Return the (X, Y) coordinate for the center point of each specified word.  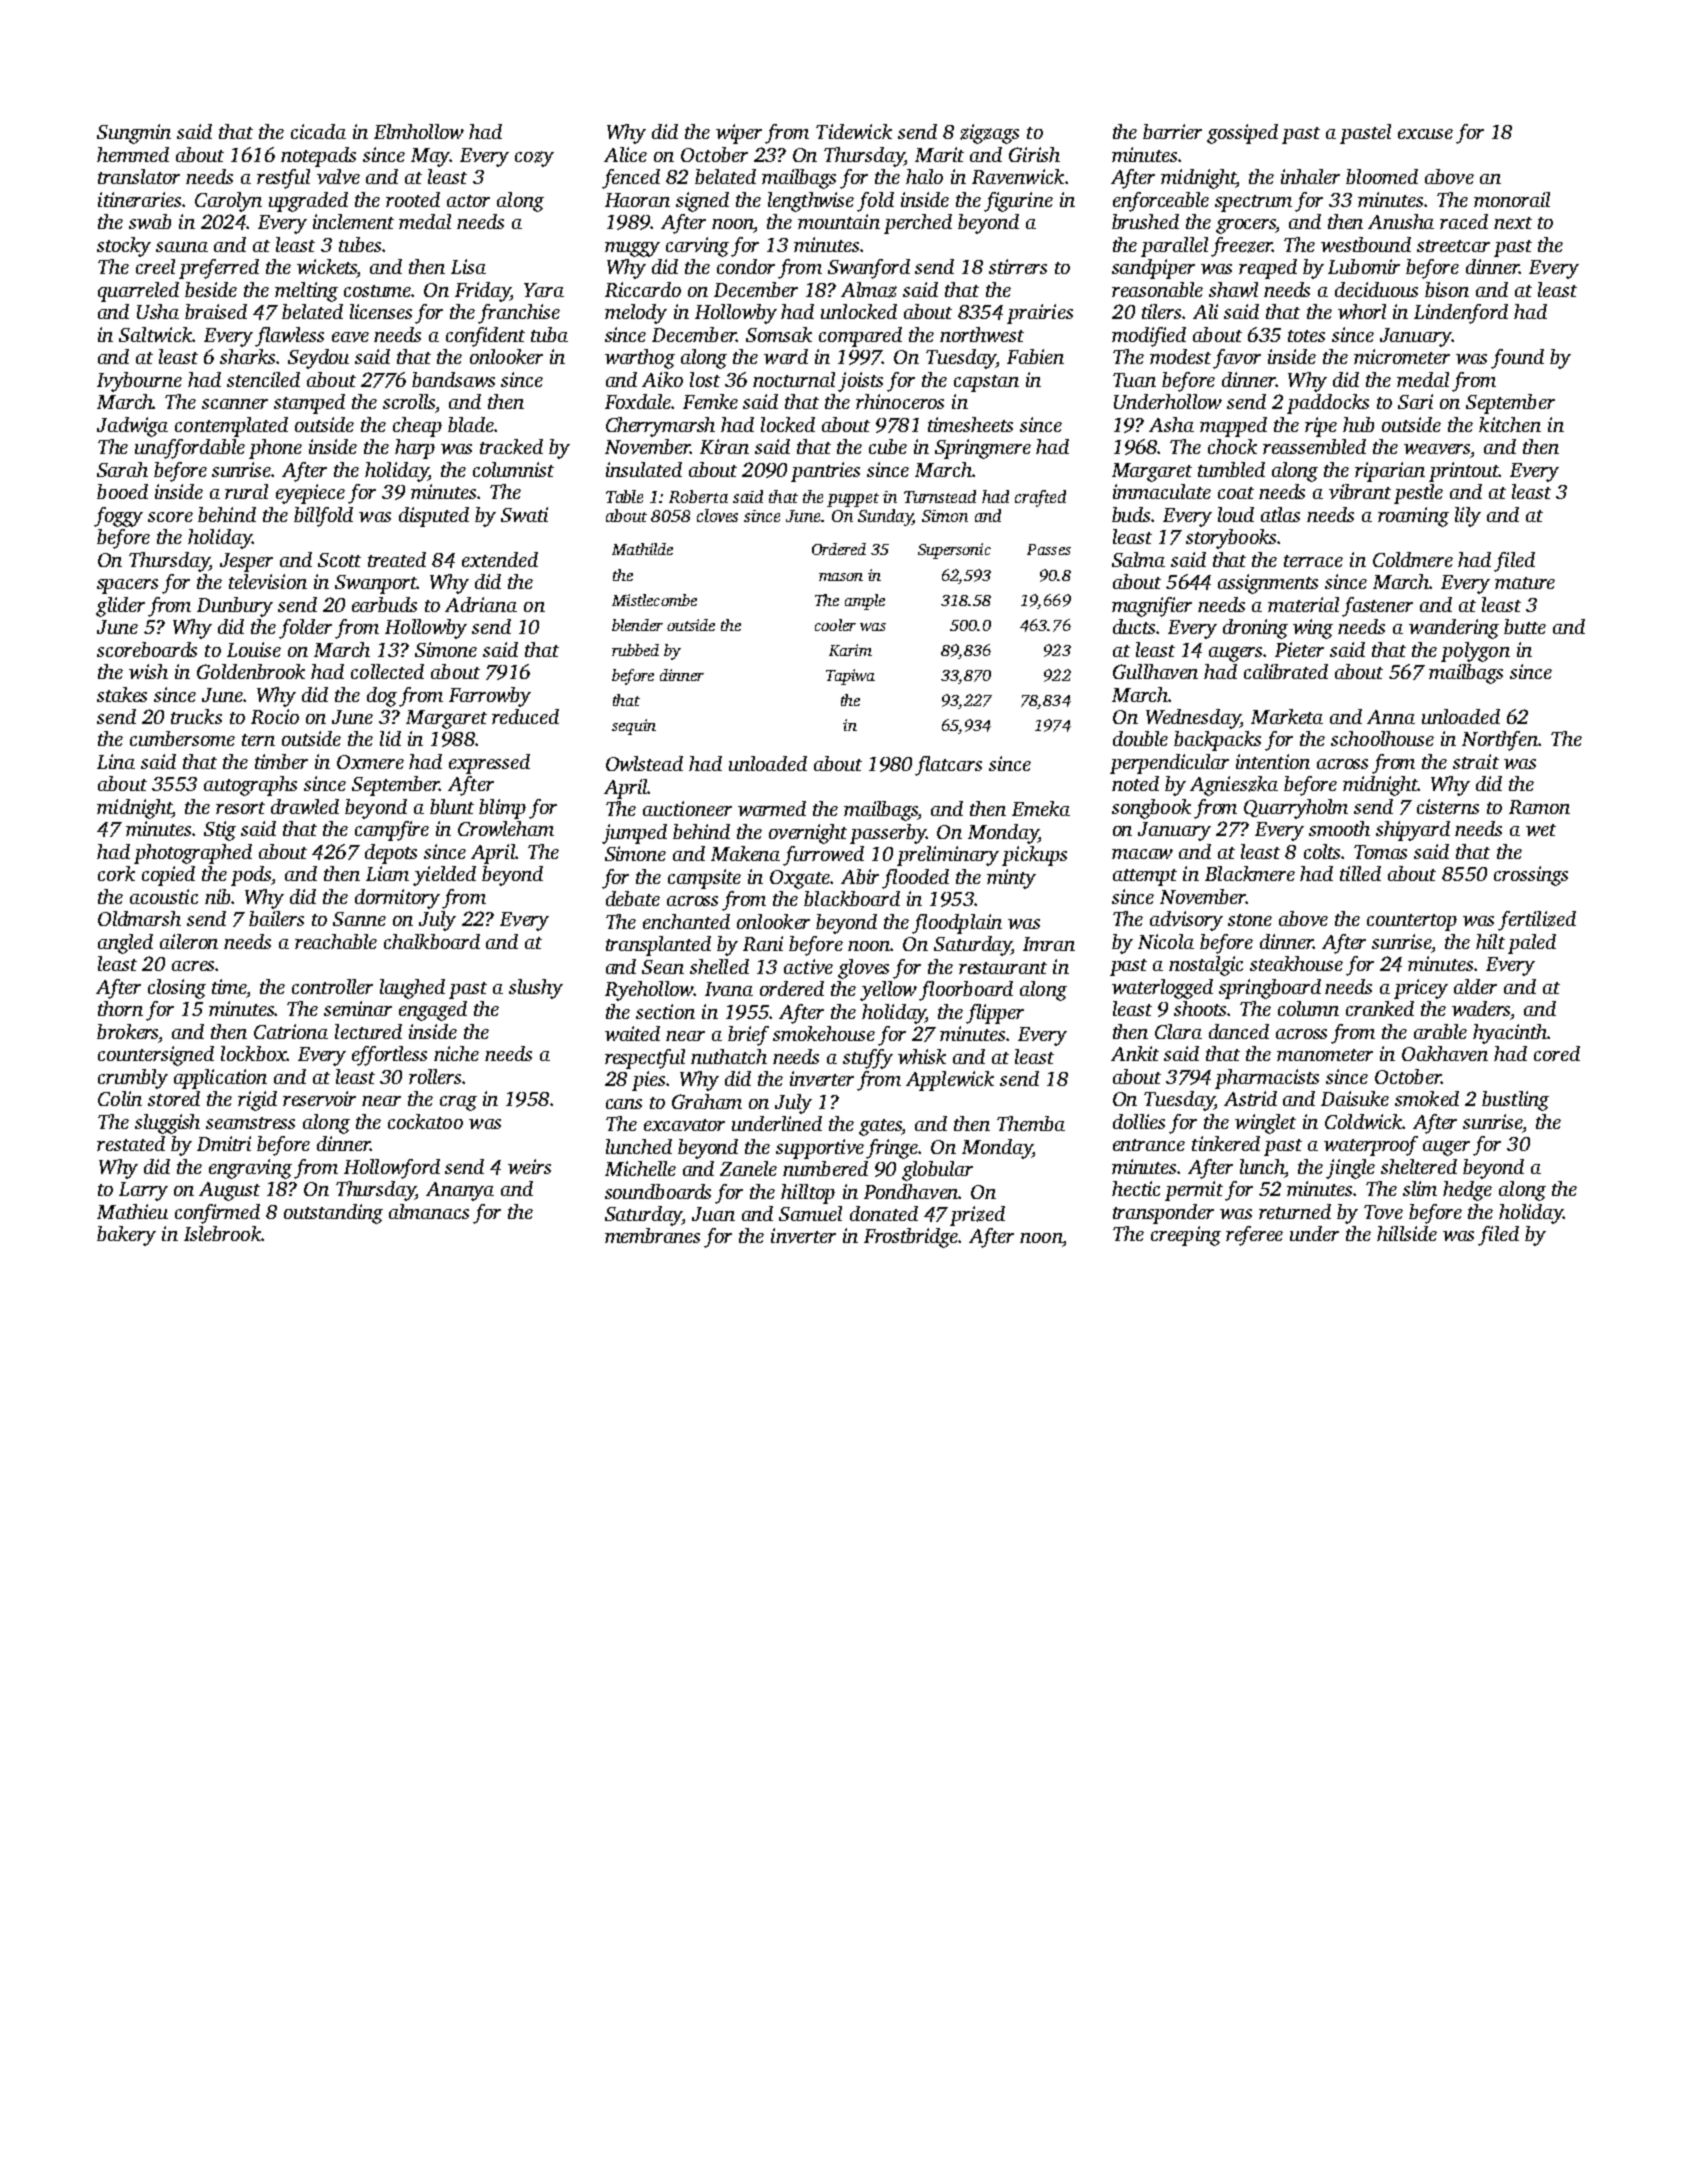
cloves (717, 515)
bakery (126, 1236)
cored (1557, 1053)
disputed (434, 517)
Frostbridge (911, 1238)
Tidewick (854, 131)
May (430, 157)
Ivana (729, 989)
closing (177, 989)
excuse (1425, 134)
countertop (1412, 922)
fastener (1377, 607)
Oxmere (370, 762)
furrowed (823, 856)
